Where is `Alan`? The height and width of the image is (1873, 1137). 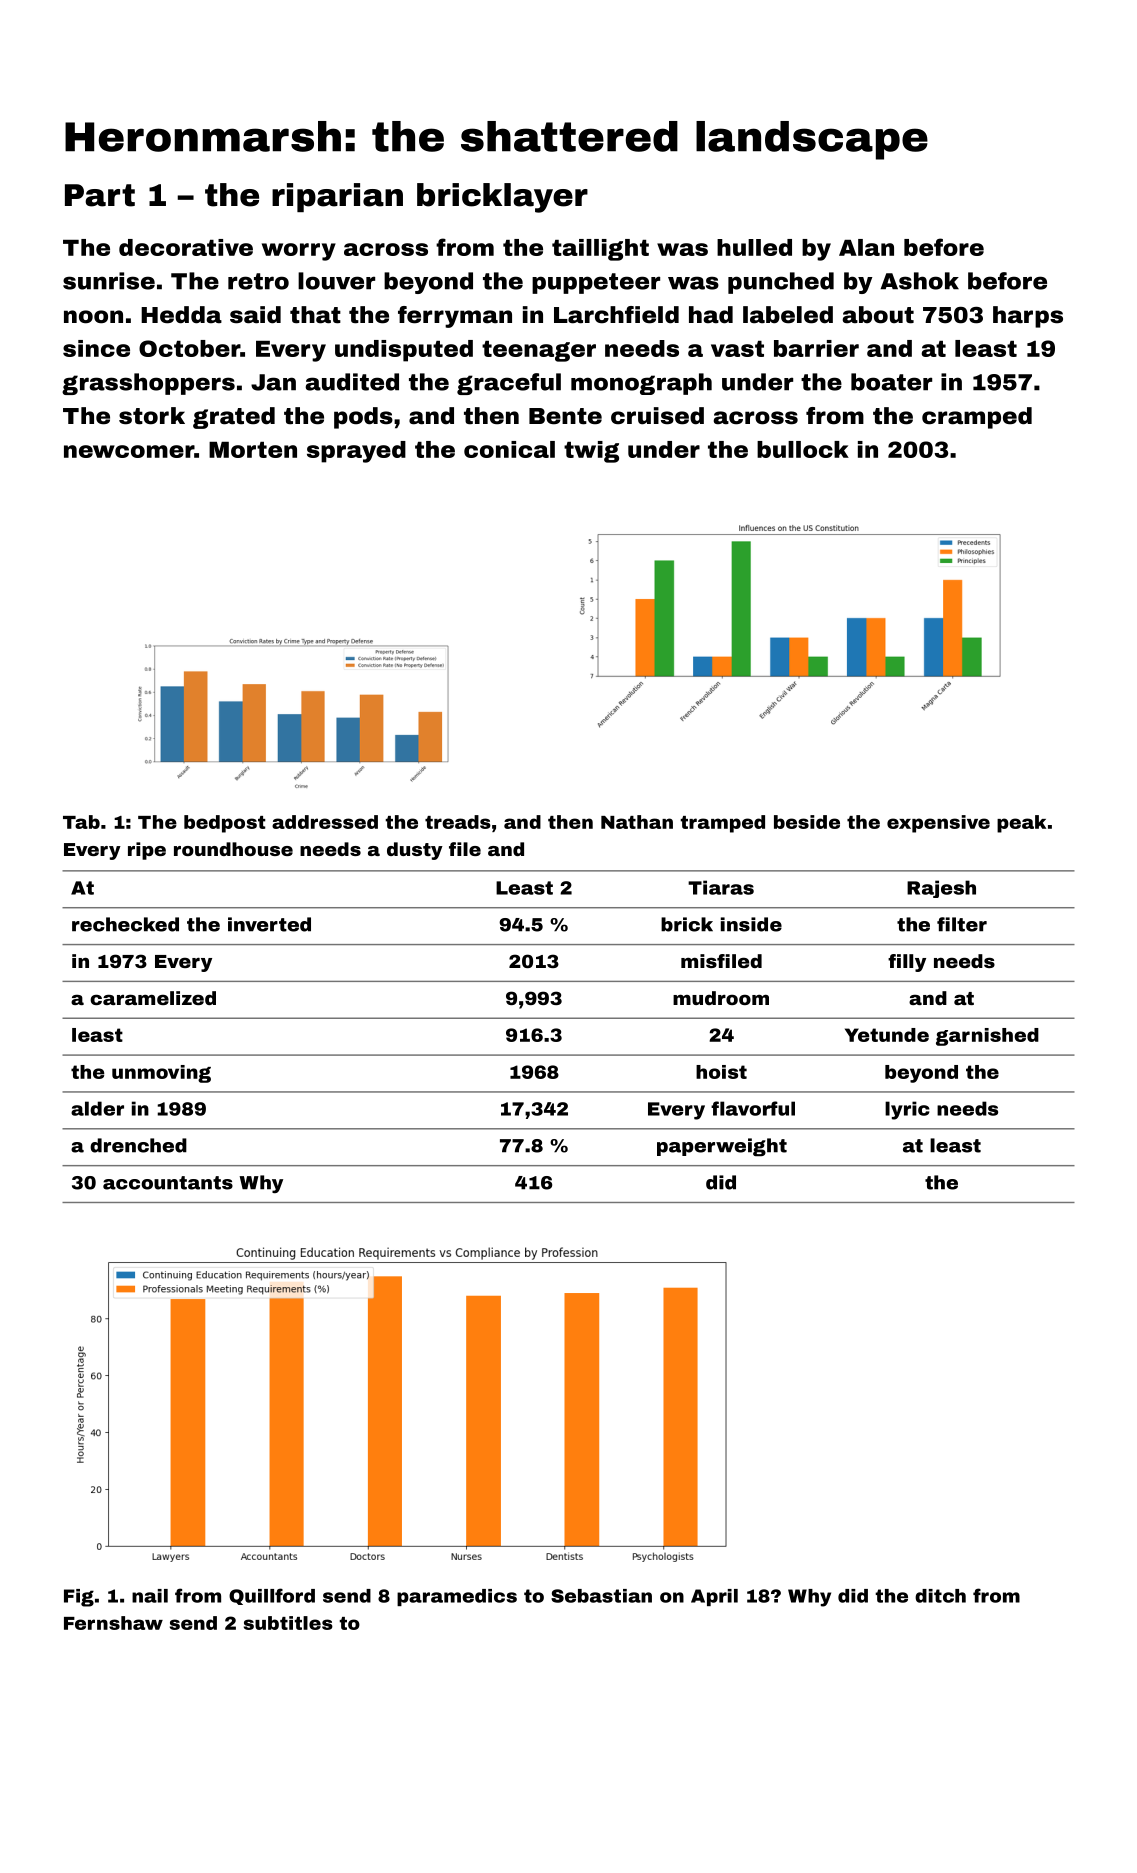
Alan is located at coordinates (866, 247).
